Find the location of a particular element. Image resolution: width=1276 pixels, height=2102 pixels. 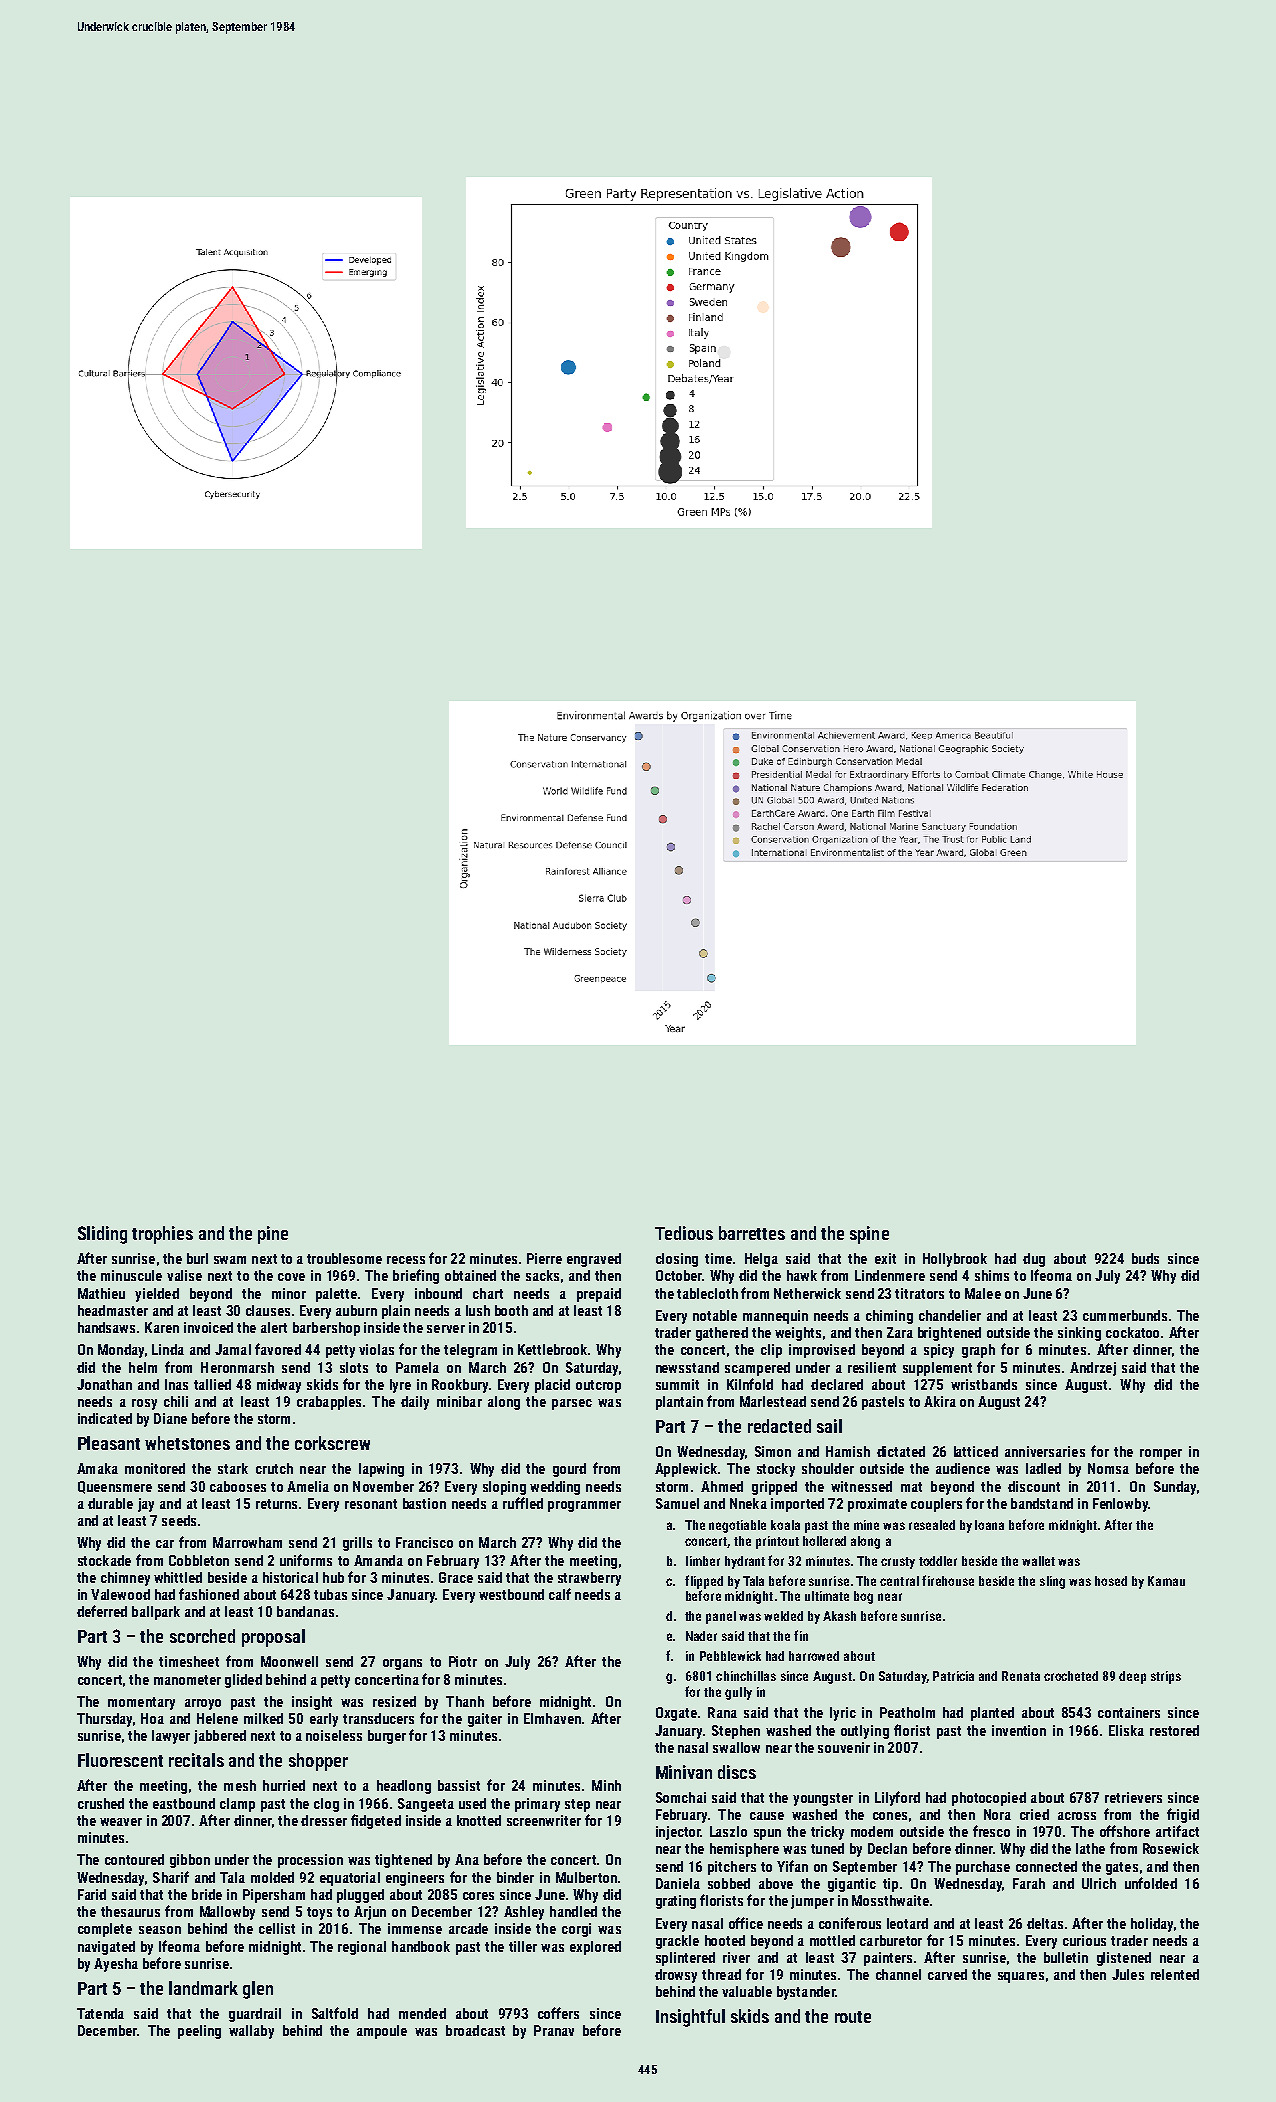

glided is located at coordinates (243, 1681).
